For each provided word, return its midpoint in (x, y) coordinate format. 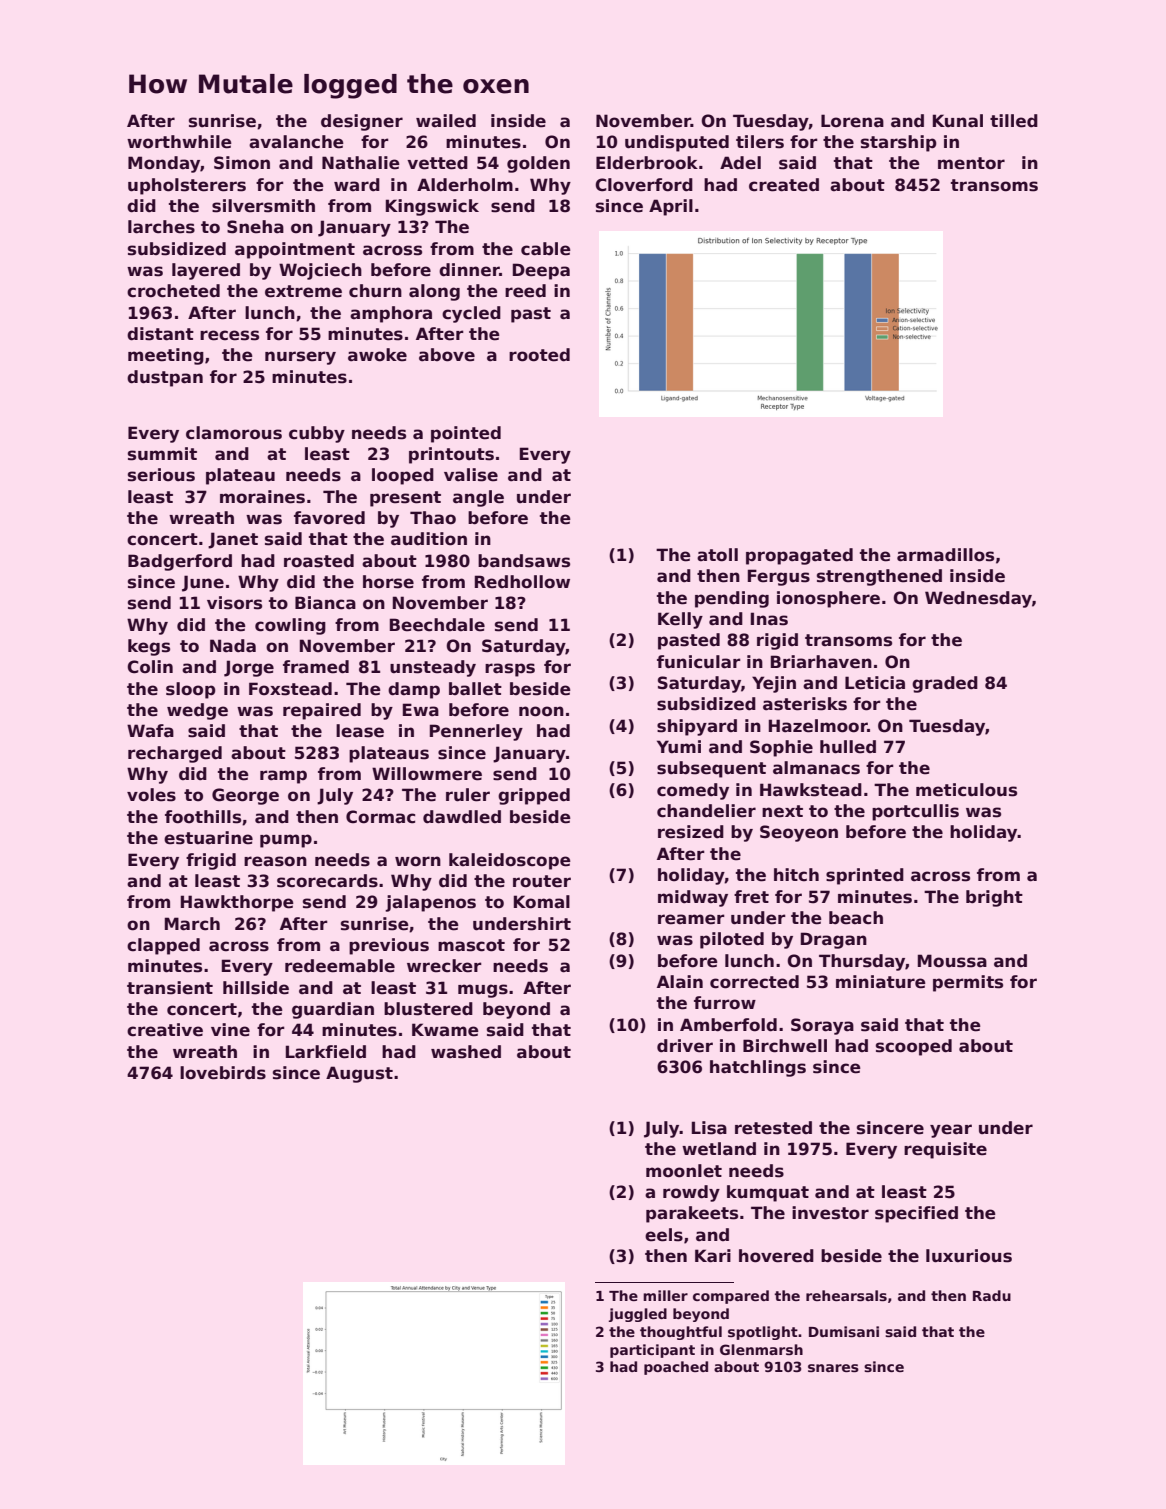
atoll (717, 555)
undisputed (677, 143)
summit (162, 454)
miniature (881, 982)
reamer (691, 919)
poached (676, 1368)
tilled (1014, 121)
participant (652, 1351)
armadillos (945, 555)
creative (165, 1030)
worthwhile (179, 142)
